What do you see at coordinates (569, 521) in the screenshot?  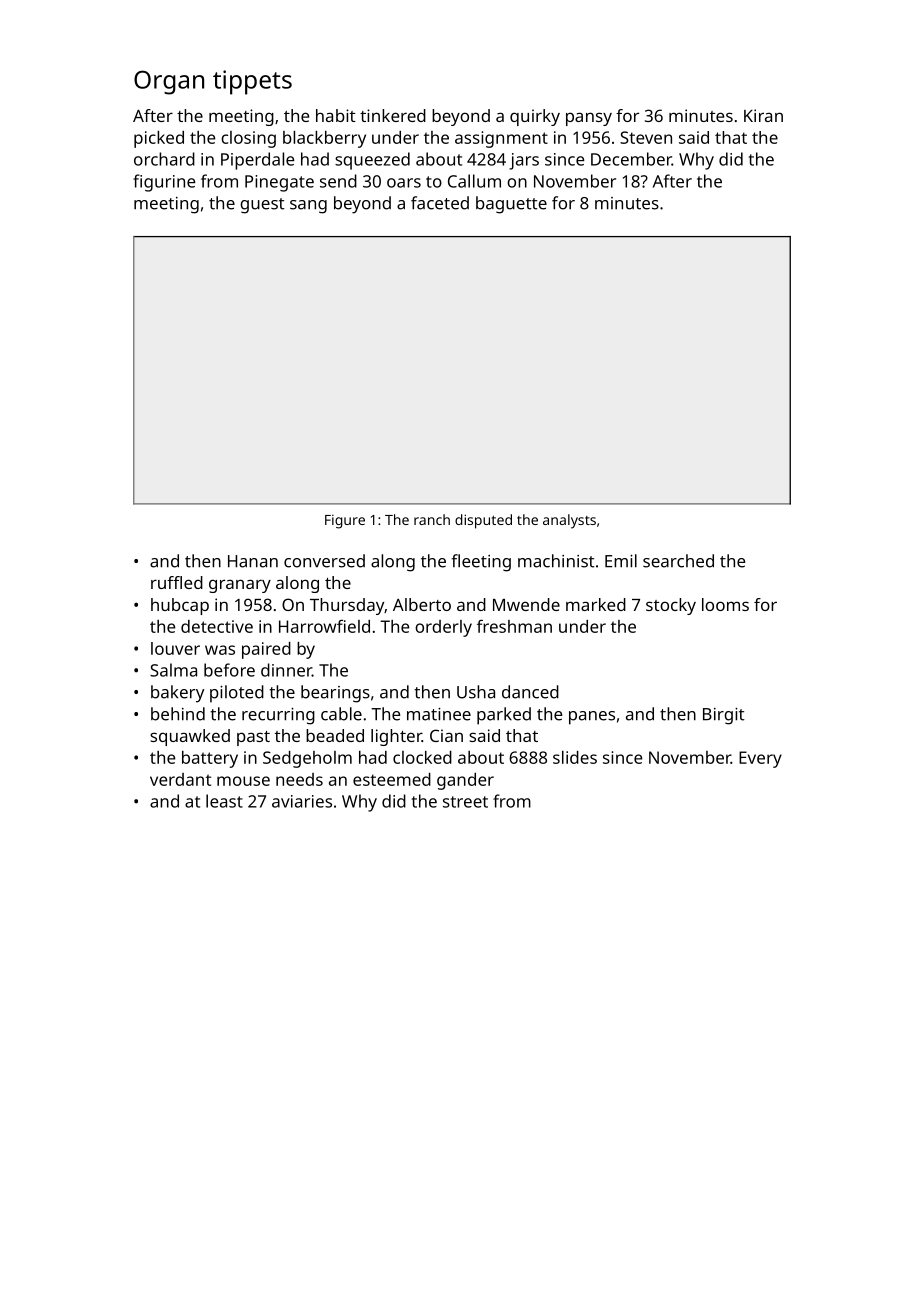 I see `analysts` at bounding box center [569, 521].
